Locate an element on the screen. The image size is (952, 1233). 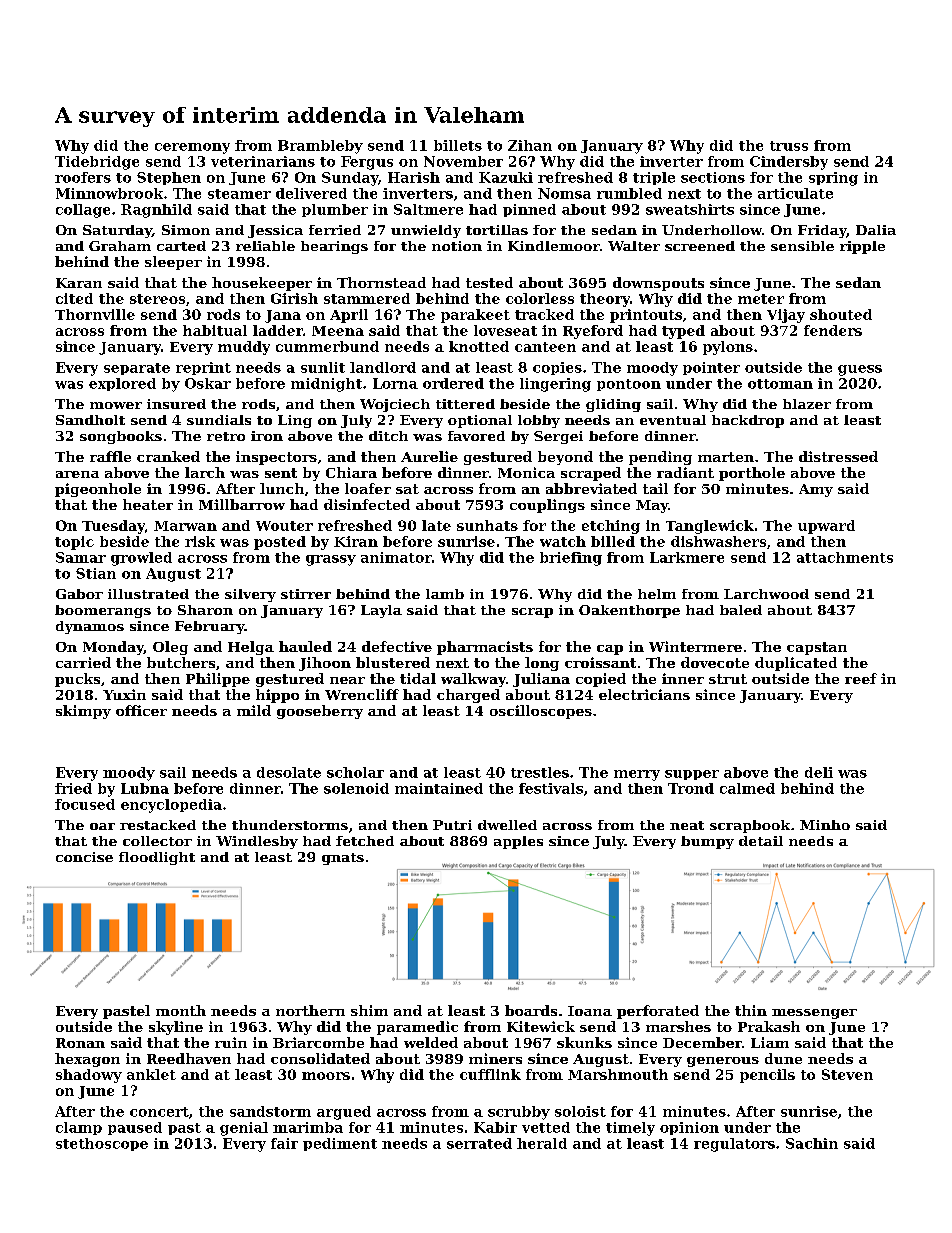
ceremony is located at coordinates (192, 148).
